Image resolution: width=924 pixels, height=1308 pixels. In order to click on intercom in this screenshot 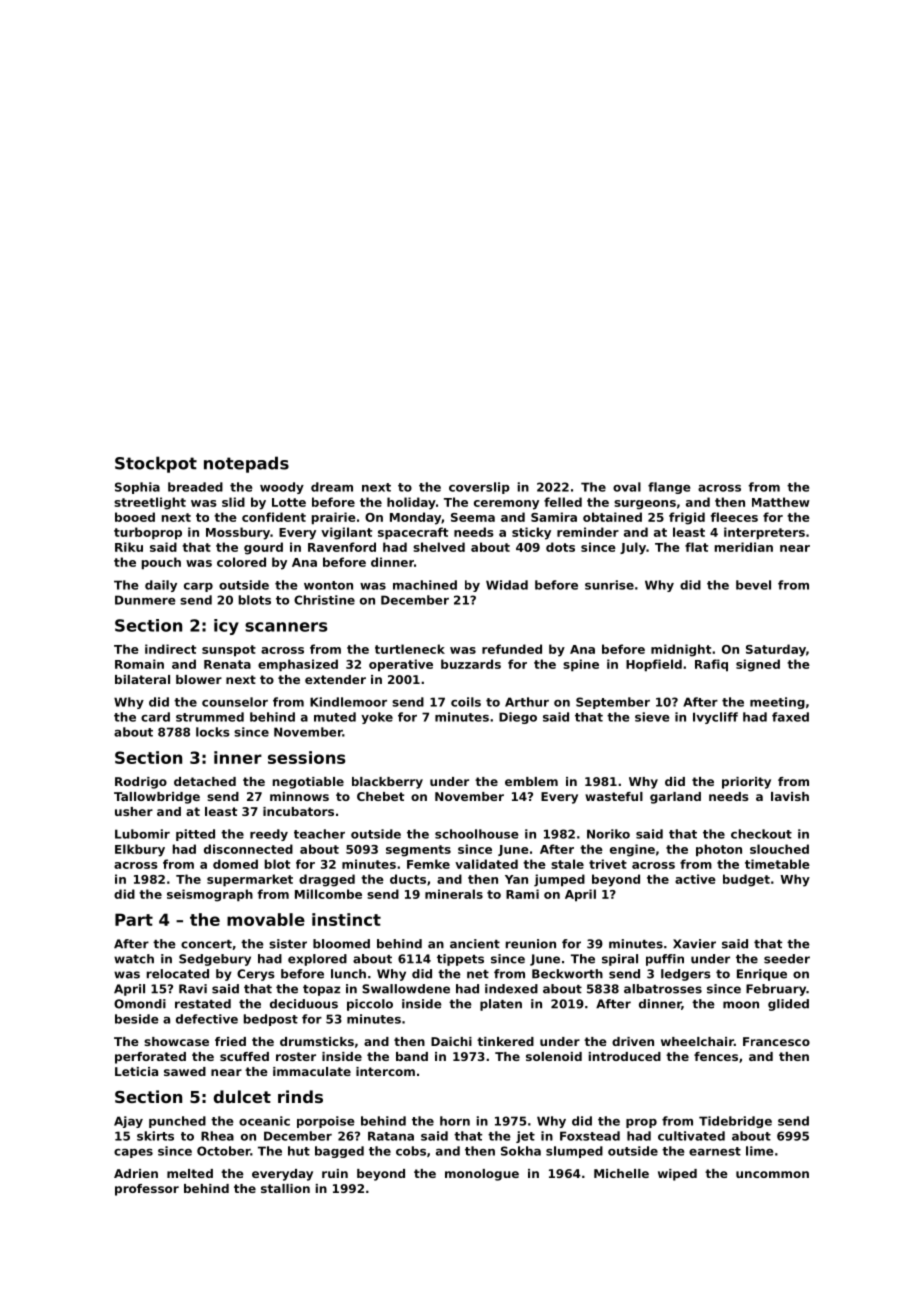, I will do `click(385, 1071)`.
